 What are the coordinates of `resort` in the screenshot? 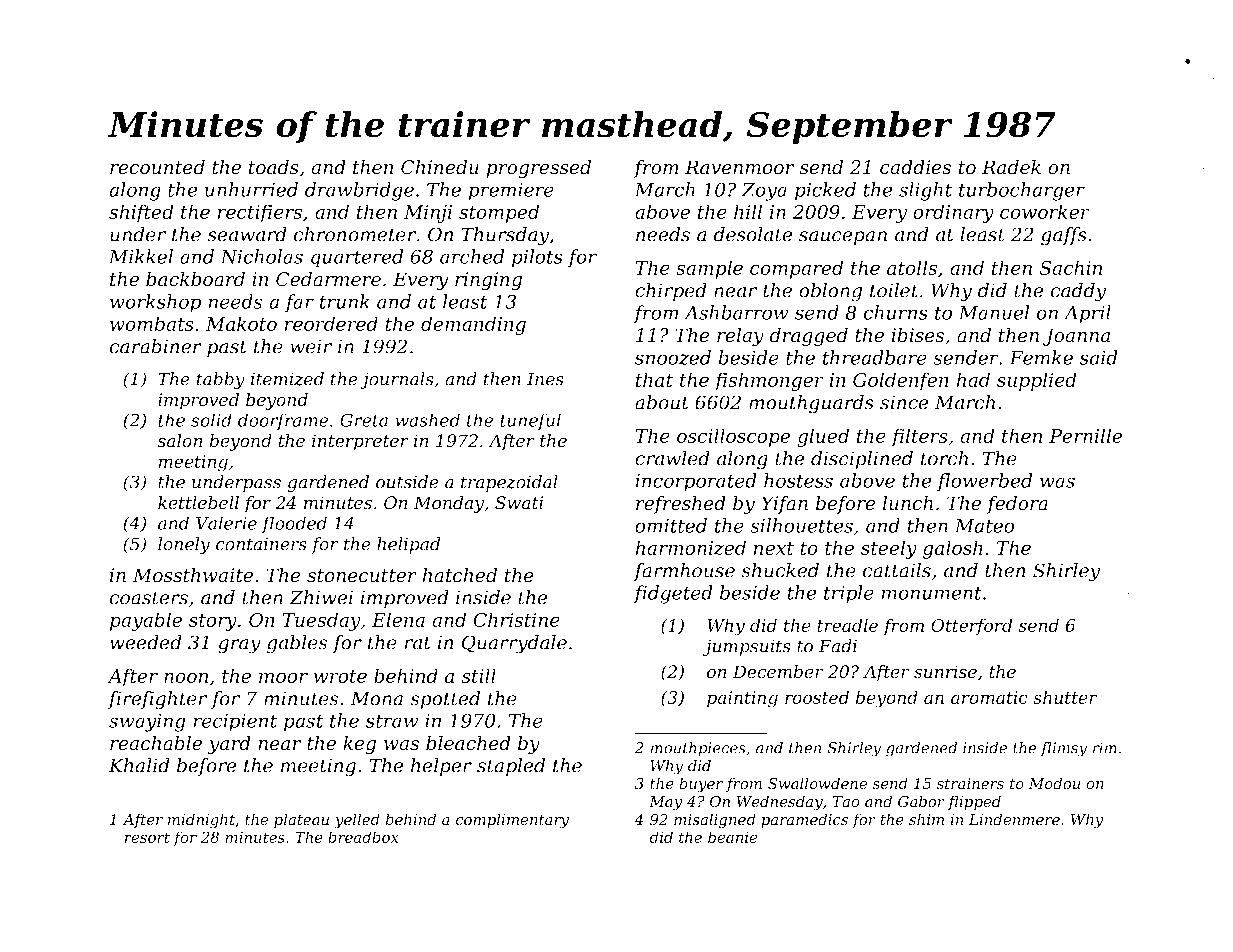 It's located at (147, 837).
